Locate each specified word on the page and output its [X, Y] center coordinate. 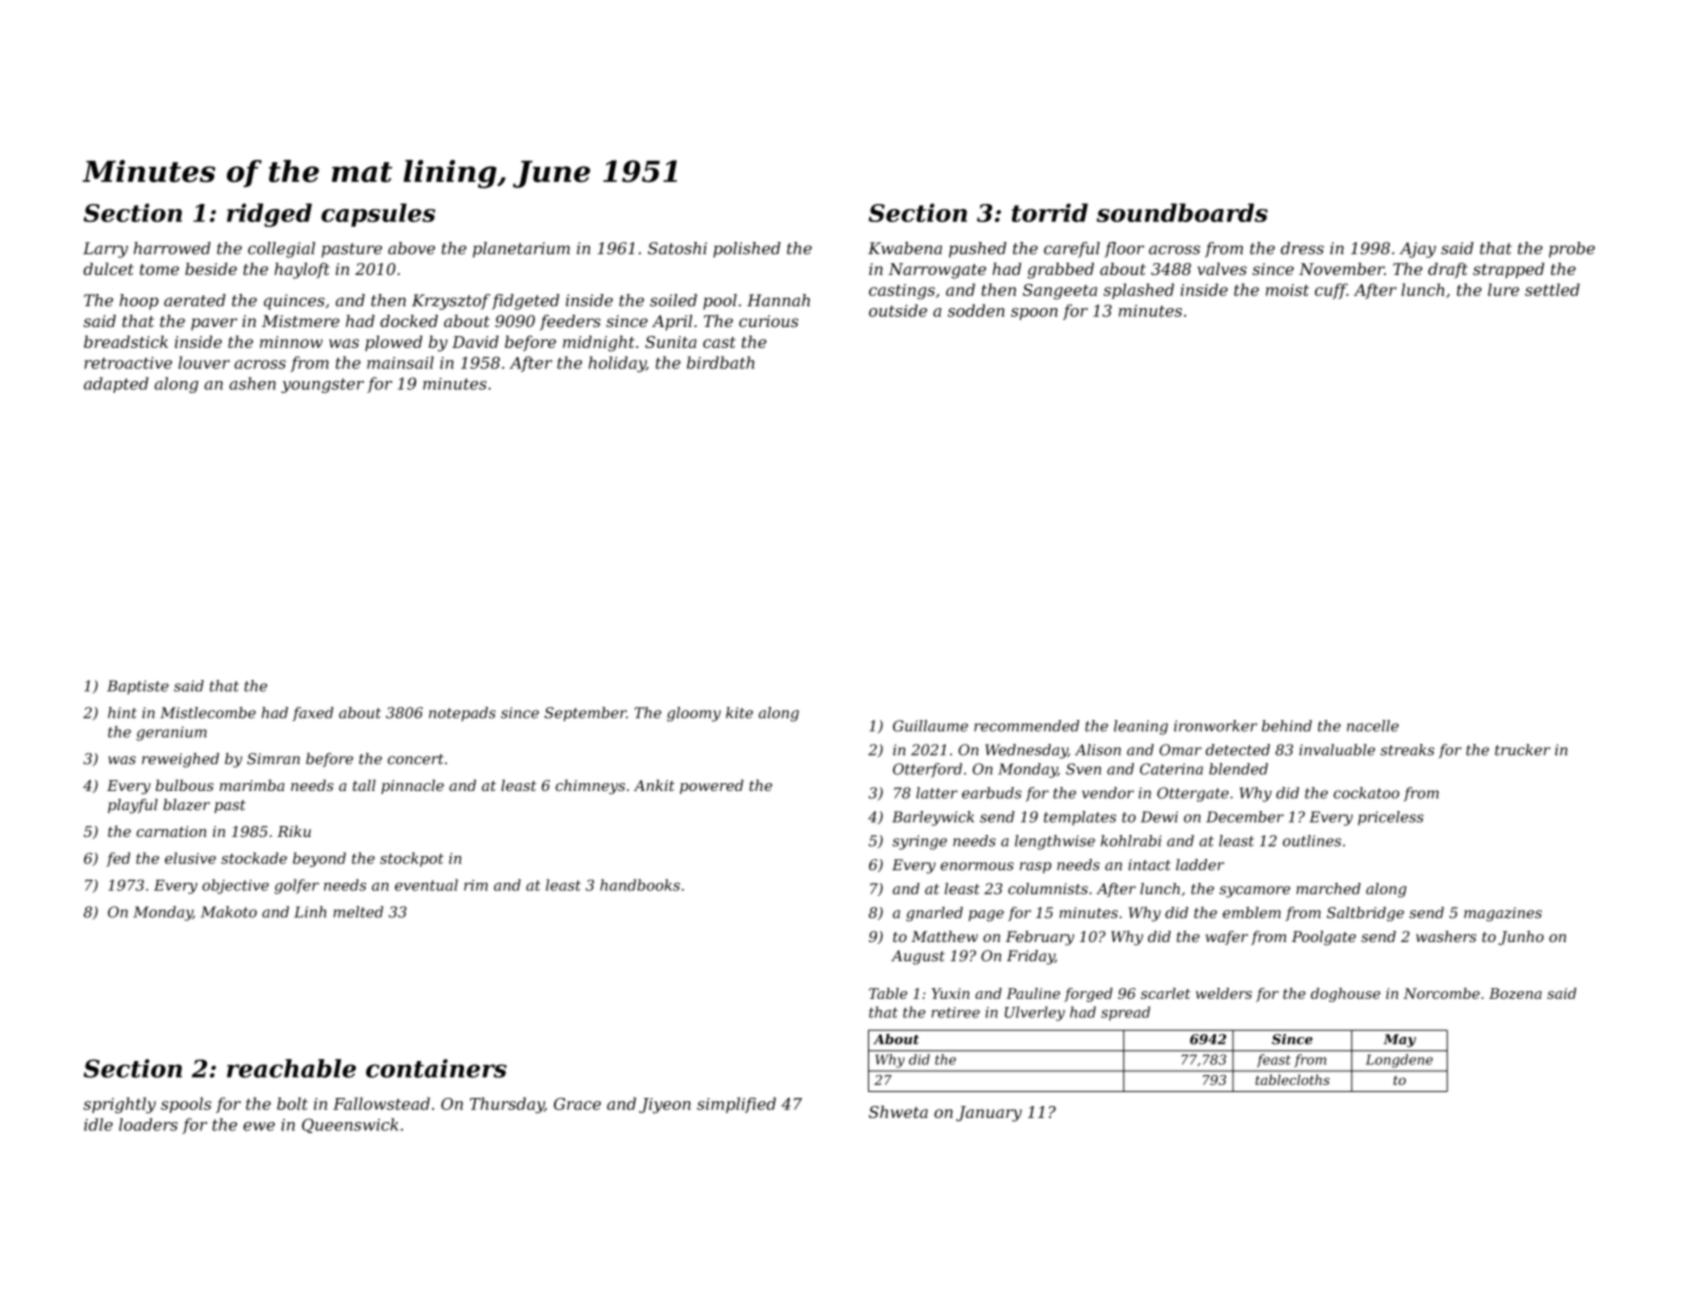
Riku [294, 831]
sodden [976, 310]
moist [1287, 290]
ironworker [1215, 726]
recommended [1026, 726]
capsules [378, 215]
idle [98, 1124]
